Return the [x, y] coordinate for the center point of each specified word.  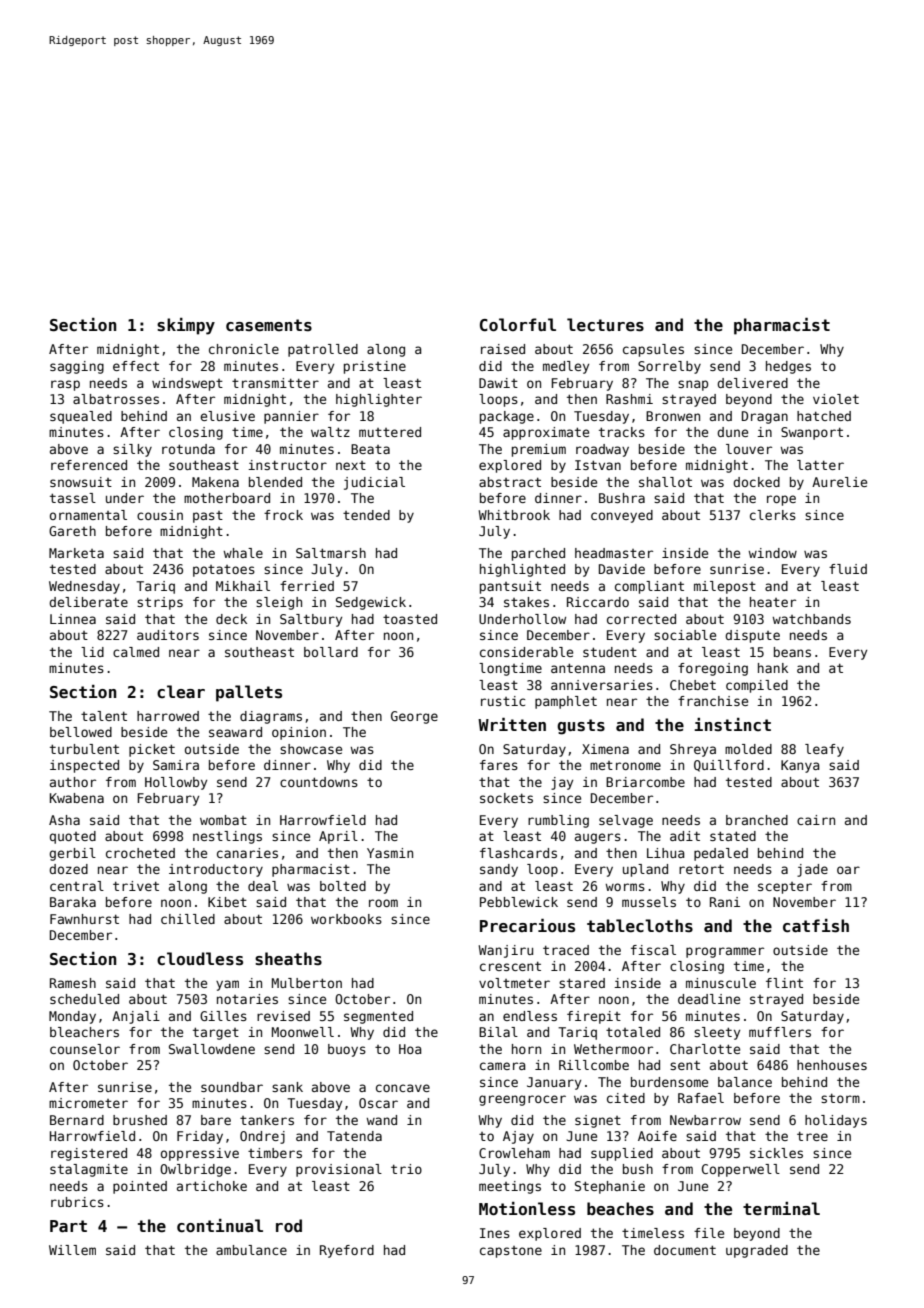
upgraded [757, 1251]
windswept [187, 384]
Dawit [498, 383]
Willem [72, 1250]
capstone [511, 1252]
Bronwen [673, 416]
